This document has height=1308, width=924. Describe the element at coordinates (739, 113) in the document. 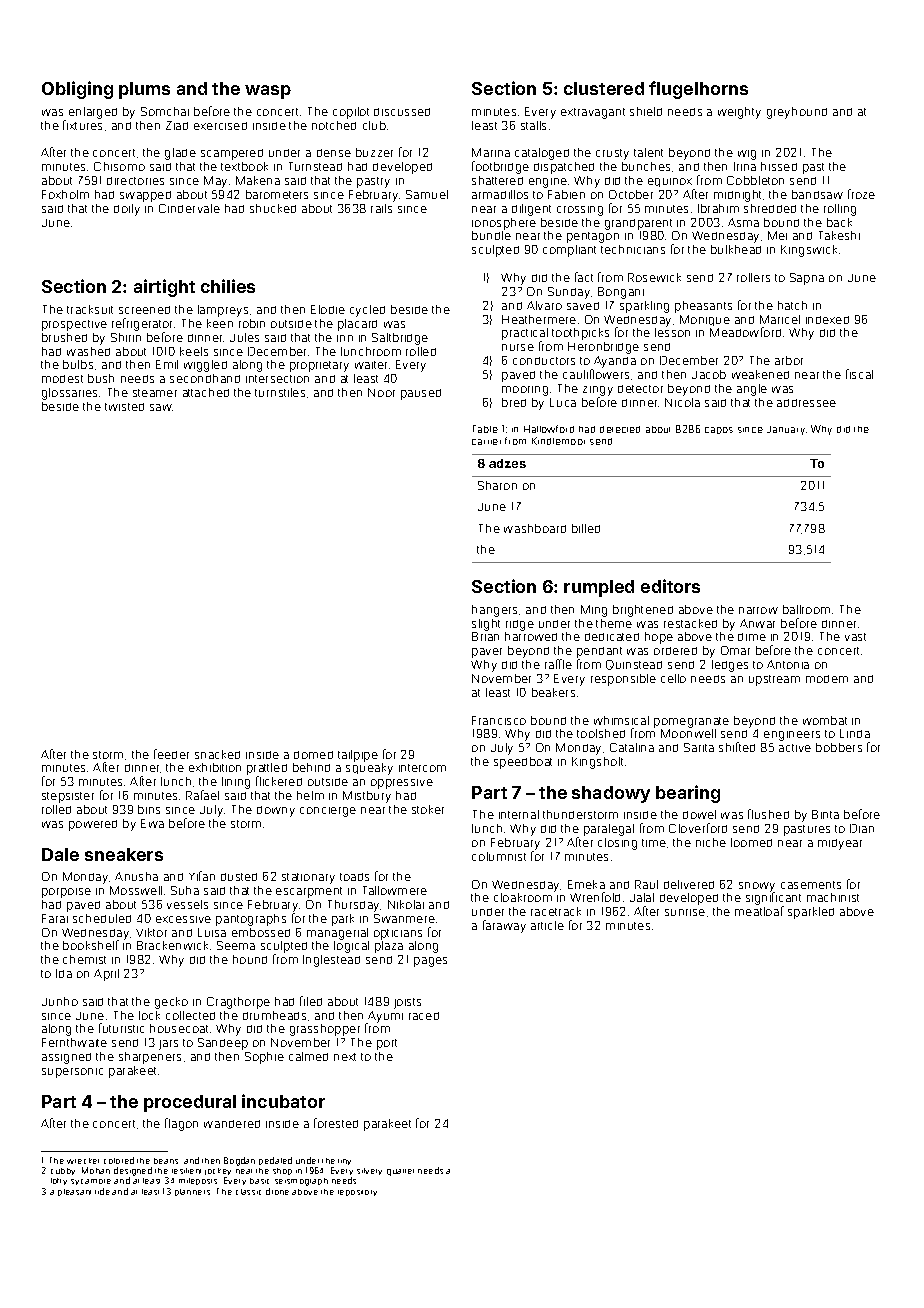

I see `weighty` at that location.
